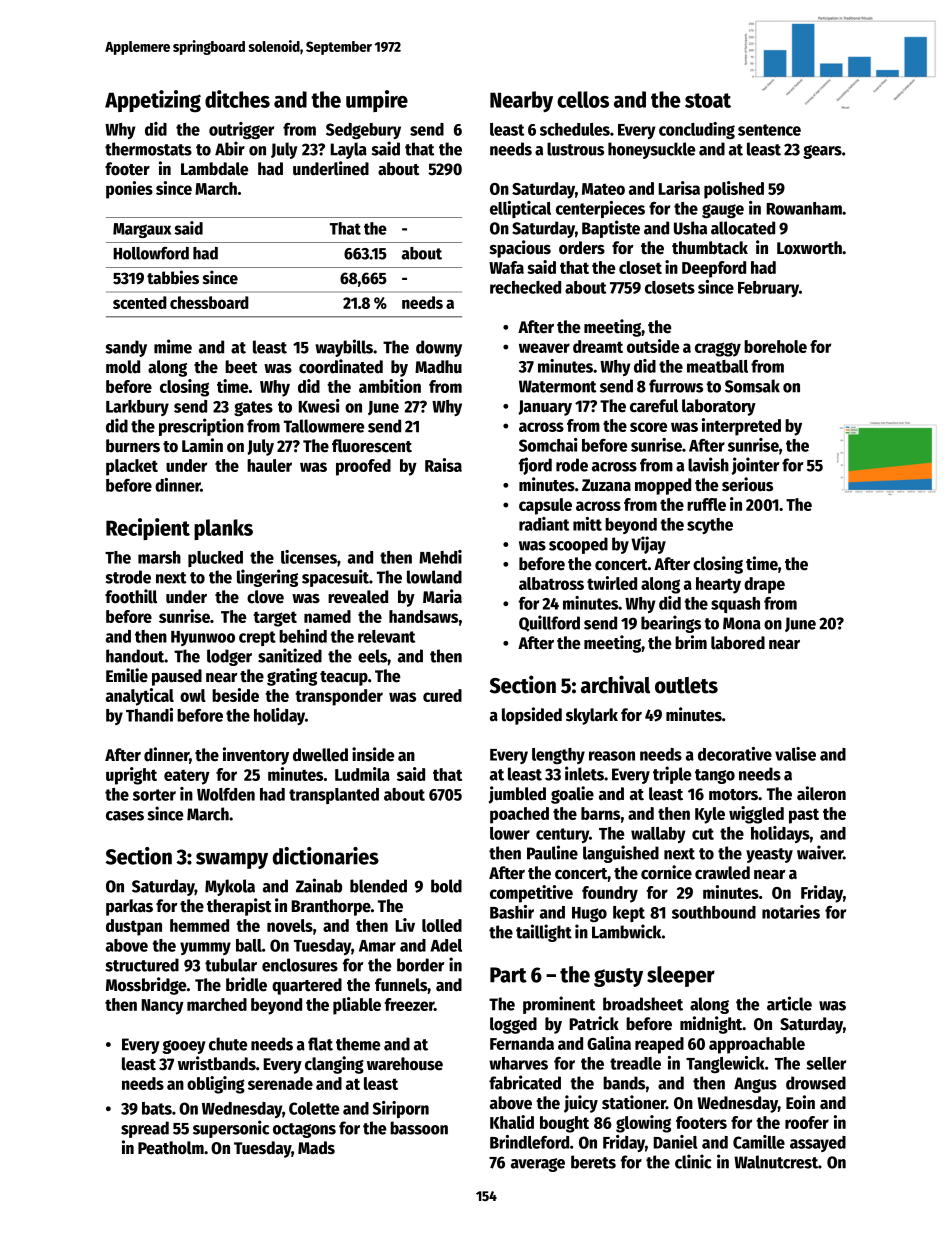  Describe the element at coordinates (558, 386) in the image. I see `Watermont` at that location.
